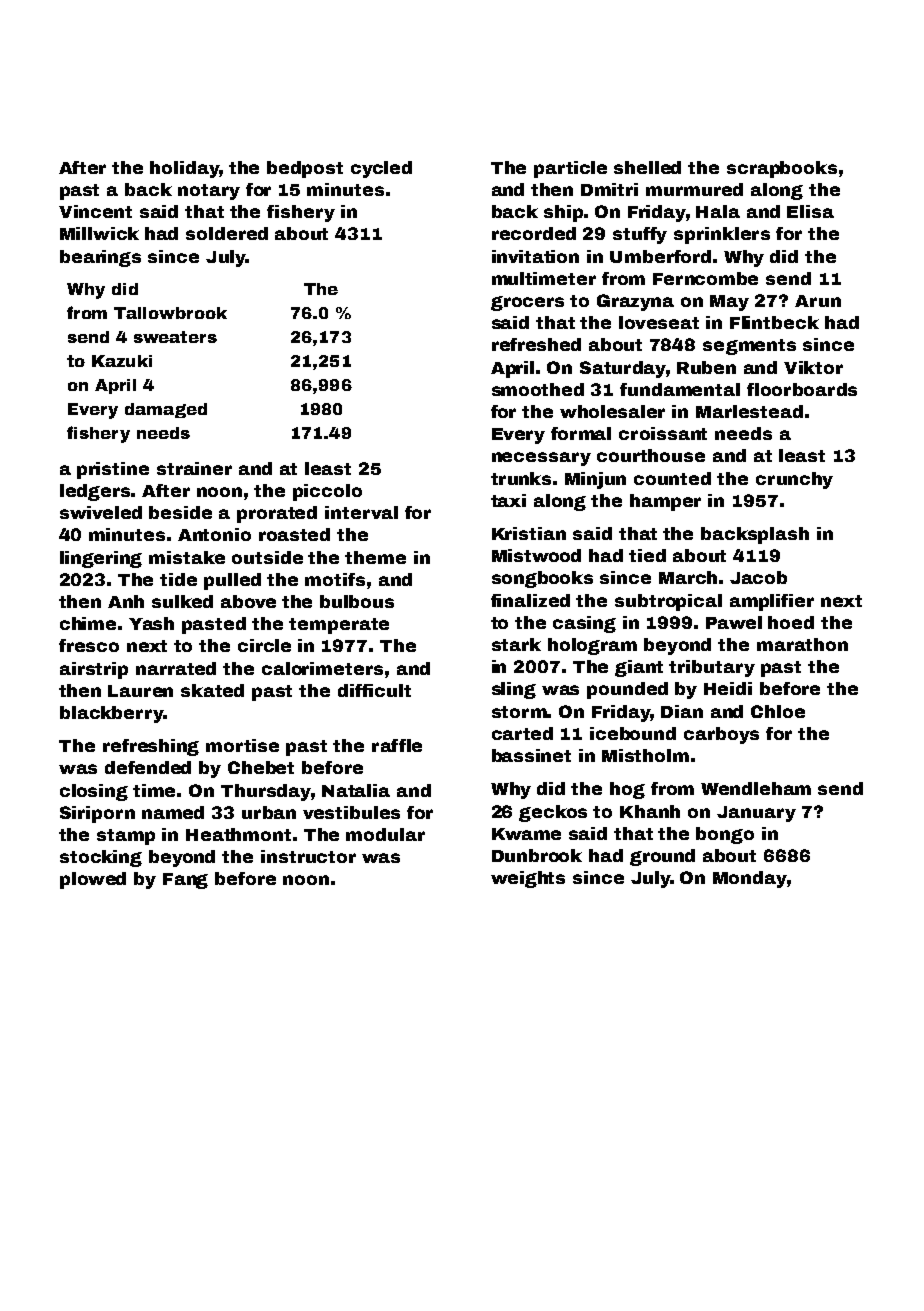  I want to click on difficult, so click(374, 690).
